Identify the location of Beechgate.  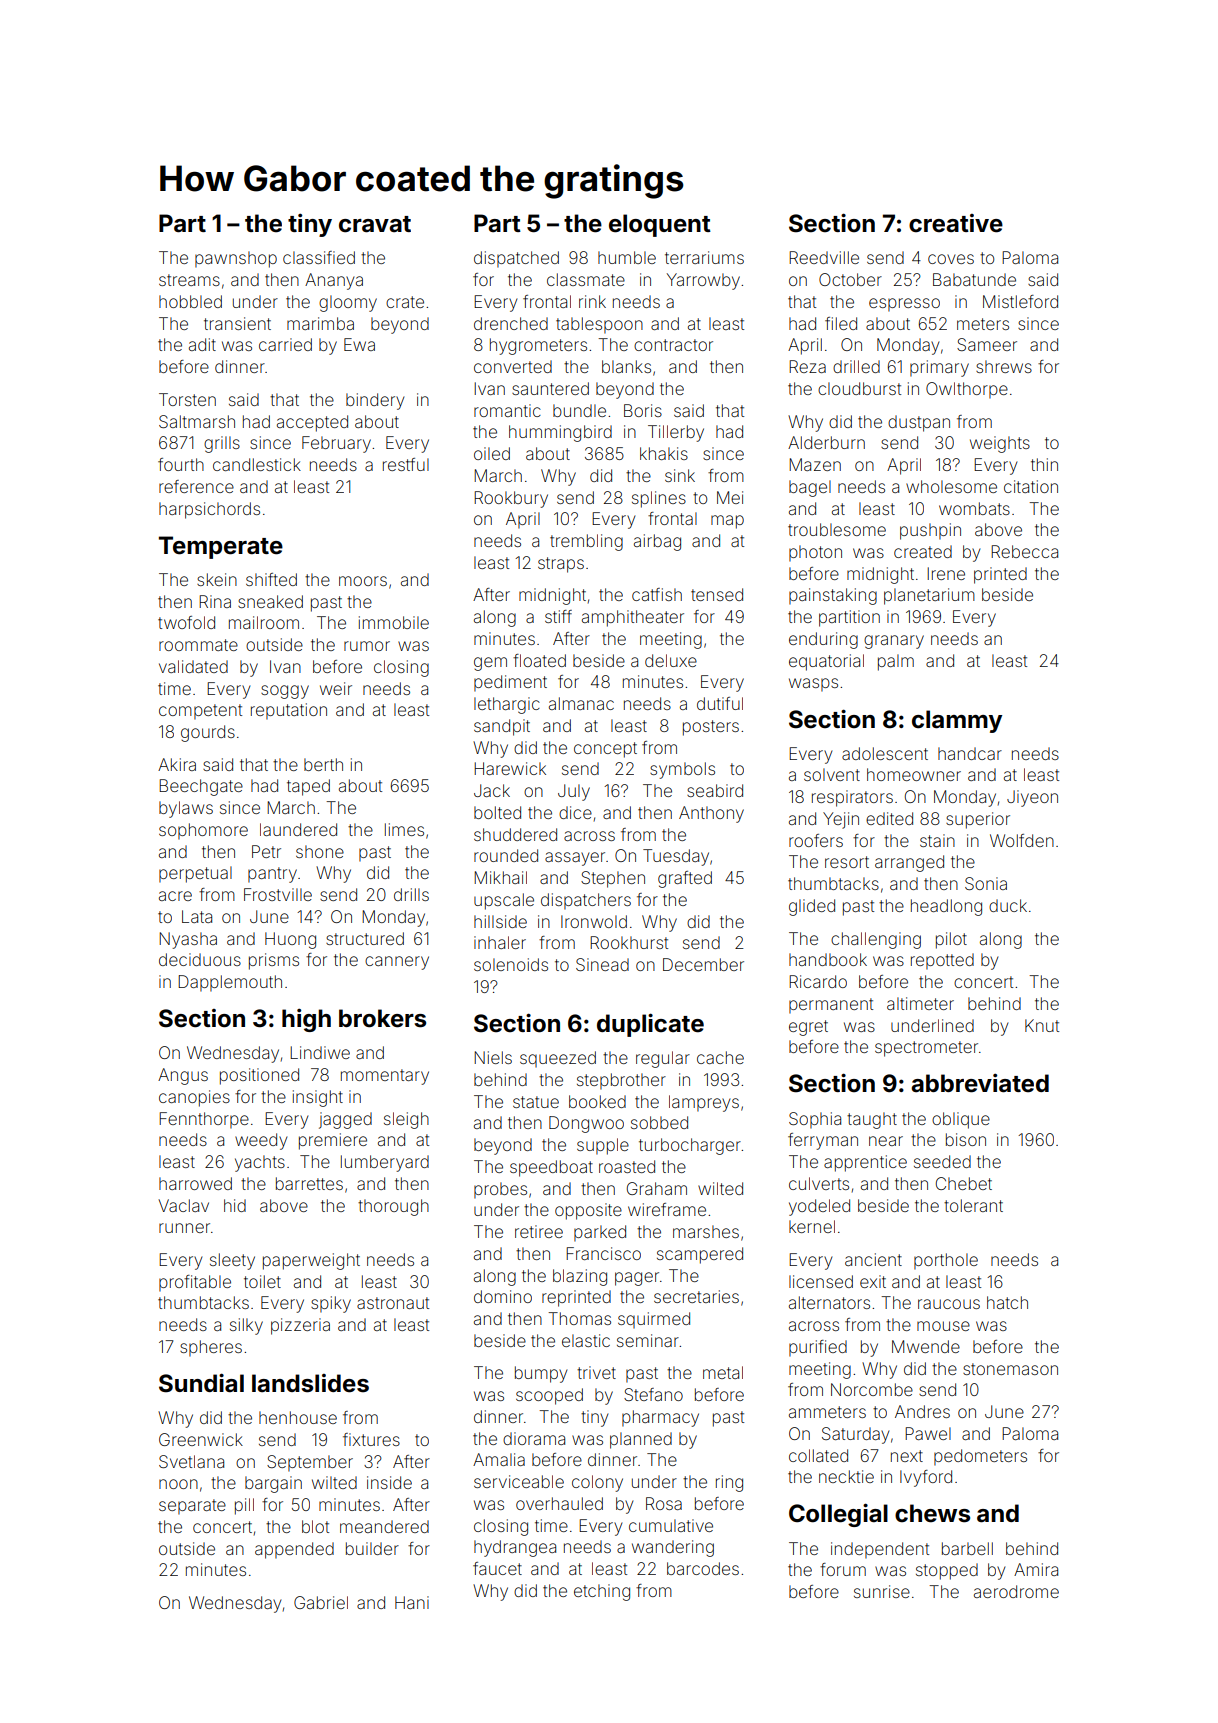
(201, 787).
